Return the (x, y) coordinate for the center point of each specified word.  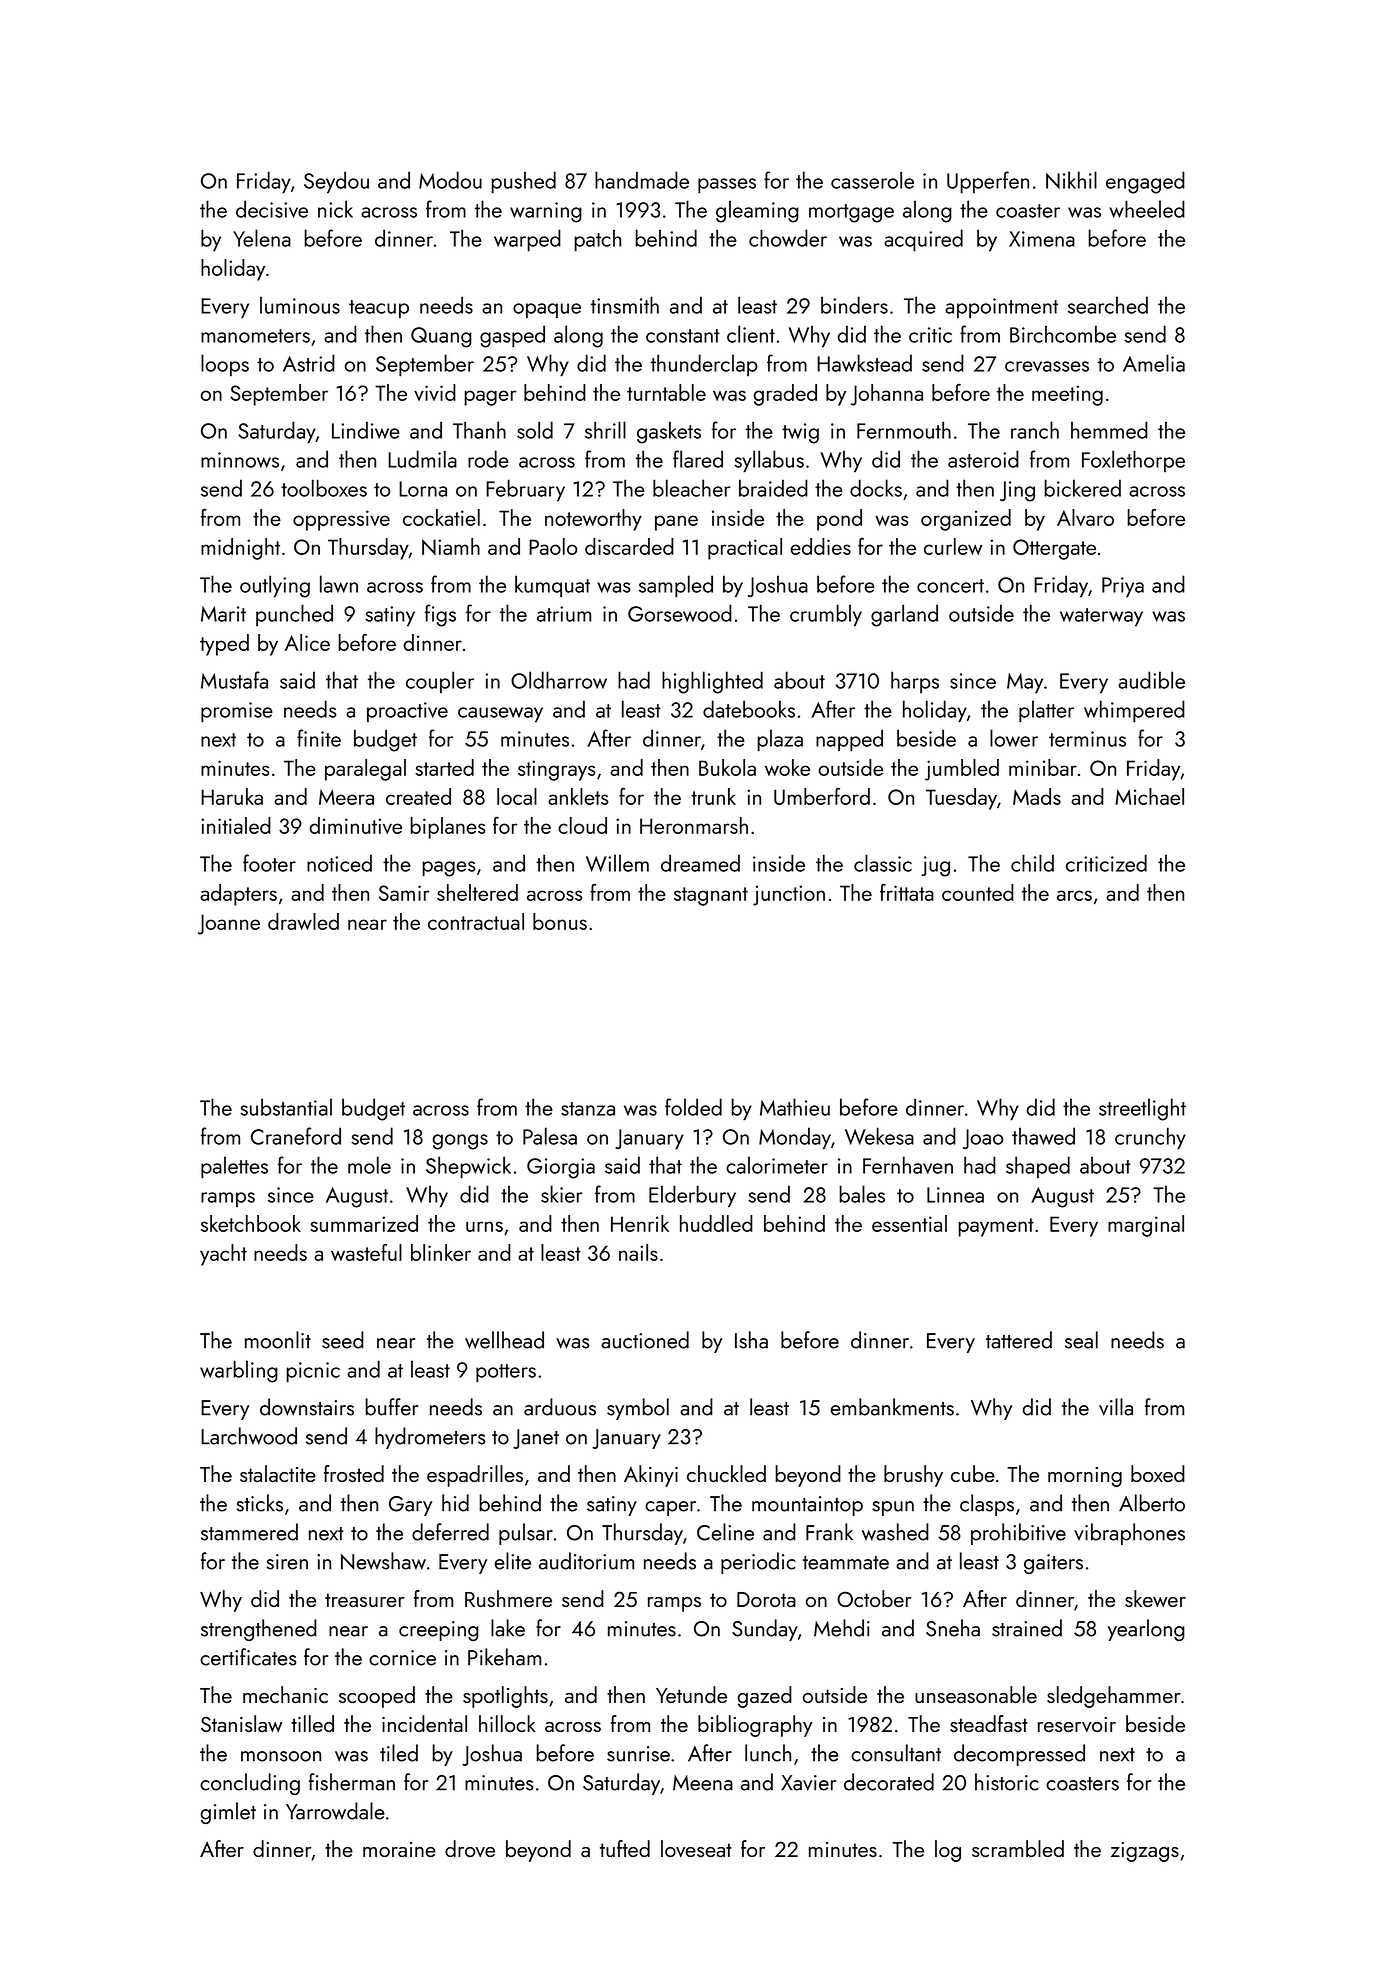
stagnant (711, 896)
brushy (913, 1476)
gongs (460, 1142)
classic (883, 863)
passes (727, 186)
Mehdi (842, 1628)
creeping (439, 1631)
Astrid (309, 363)
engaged (1145, 182)
